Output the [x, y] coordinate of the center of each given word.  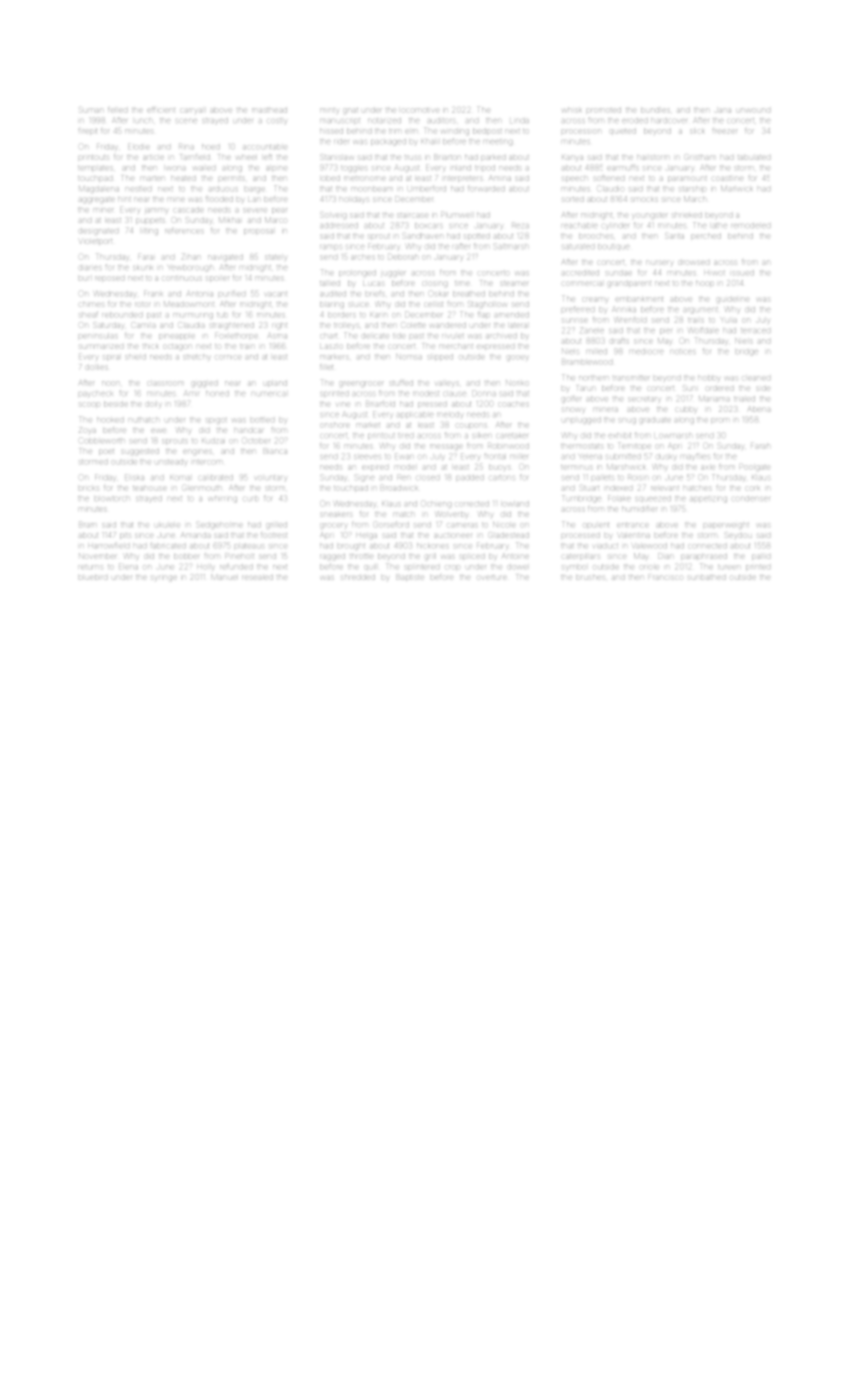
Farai [145, 257]
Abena [759, 409]
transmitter [631, 378]
